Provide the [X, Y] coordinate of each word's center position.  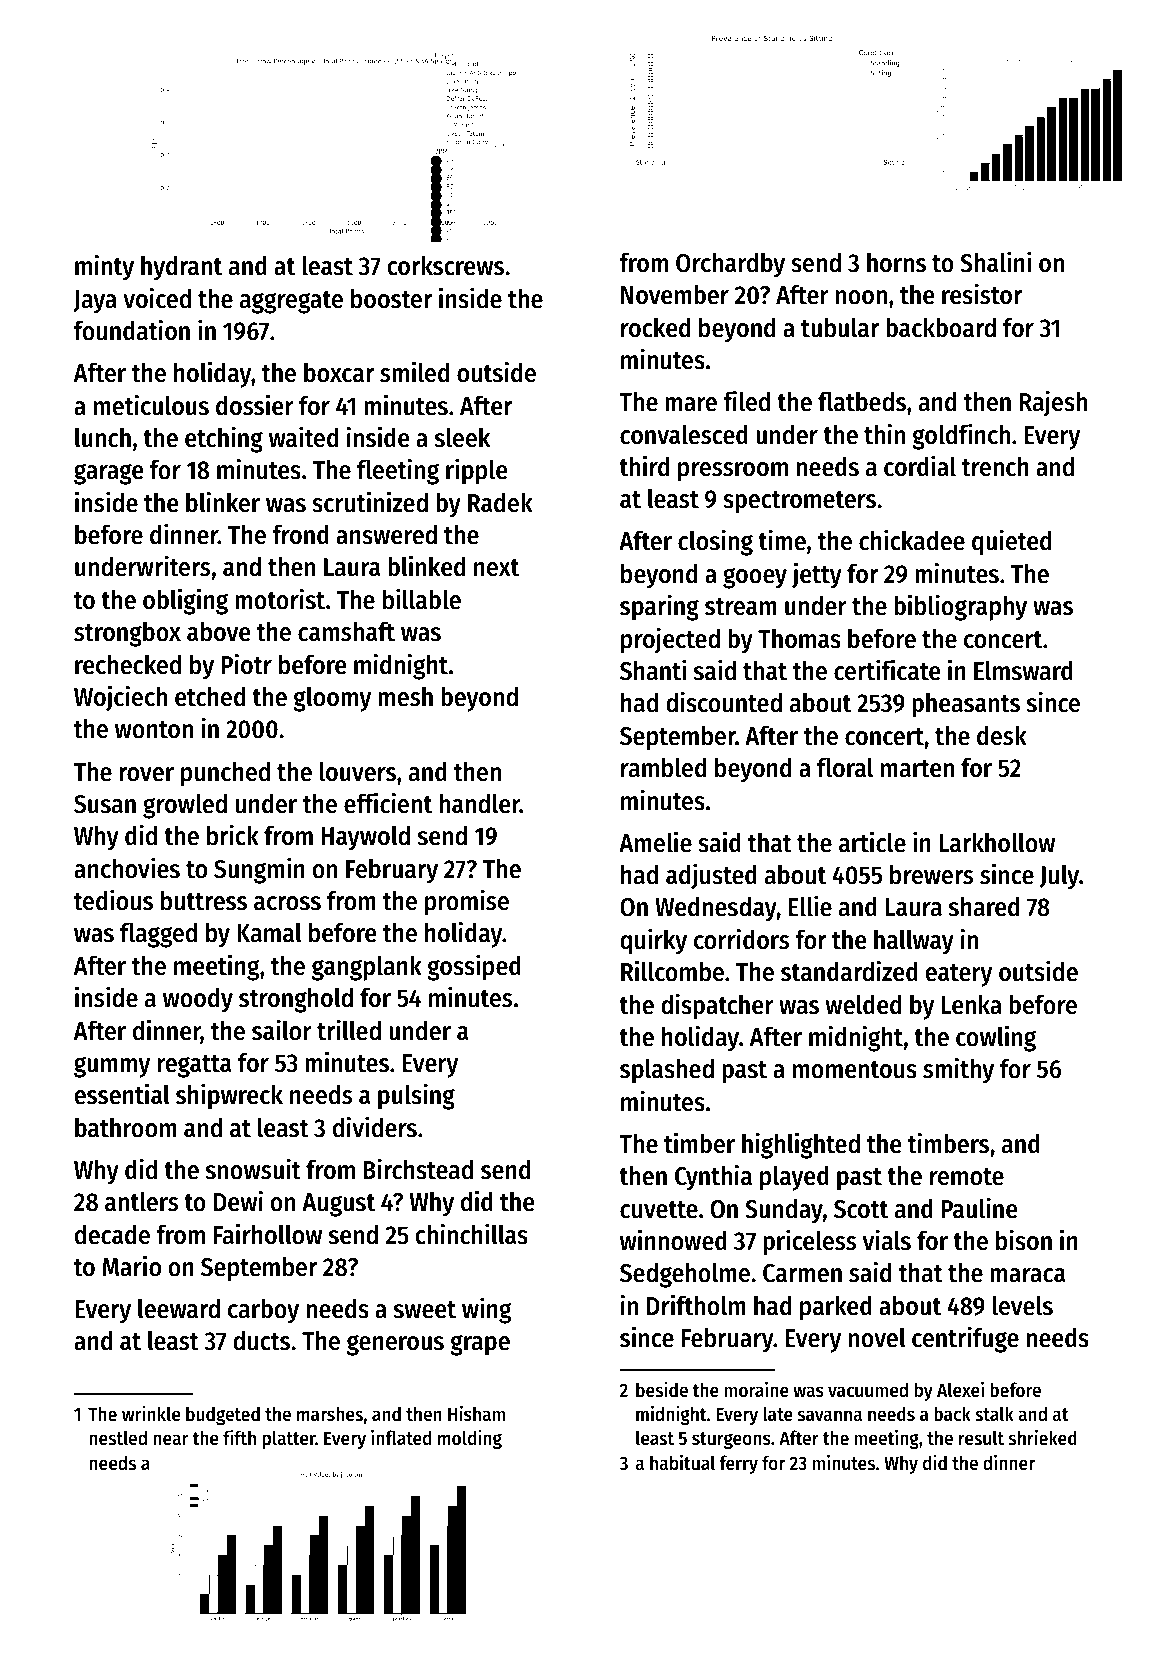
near [170, 1440]
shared [984, 906]
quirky [653, 941]
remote [967, 1177]
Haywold [366, 838]
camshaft [346, 631]
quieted [1011, 542]
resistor [982, 294]
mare [691, 404]
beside [662, 1390]
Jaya [95, 302]
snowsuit [253, 1169]
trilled [349, 1030]
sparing [659, 607]
